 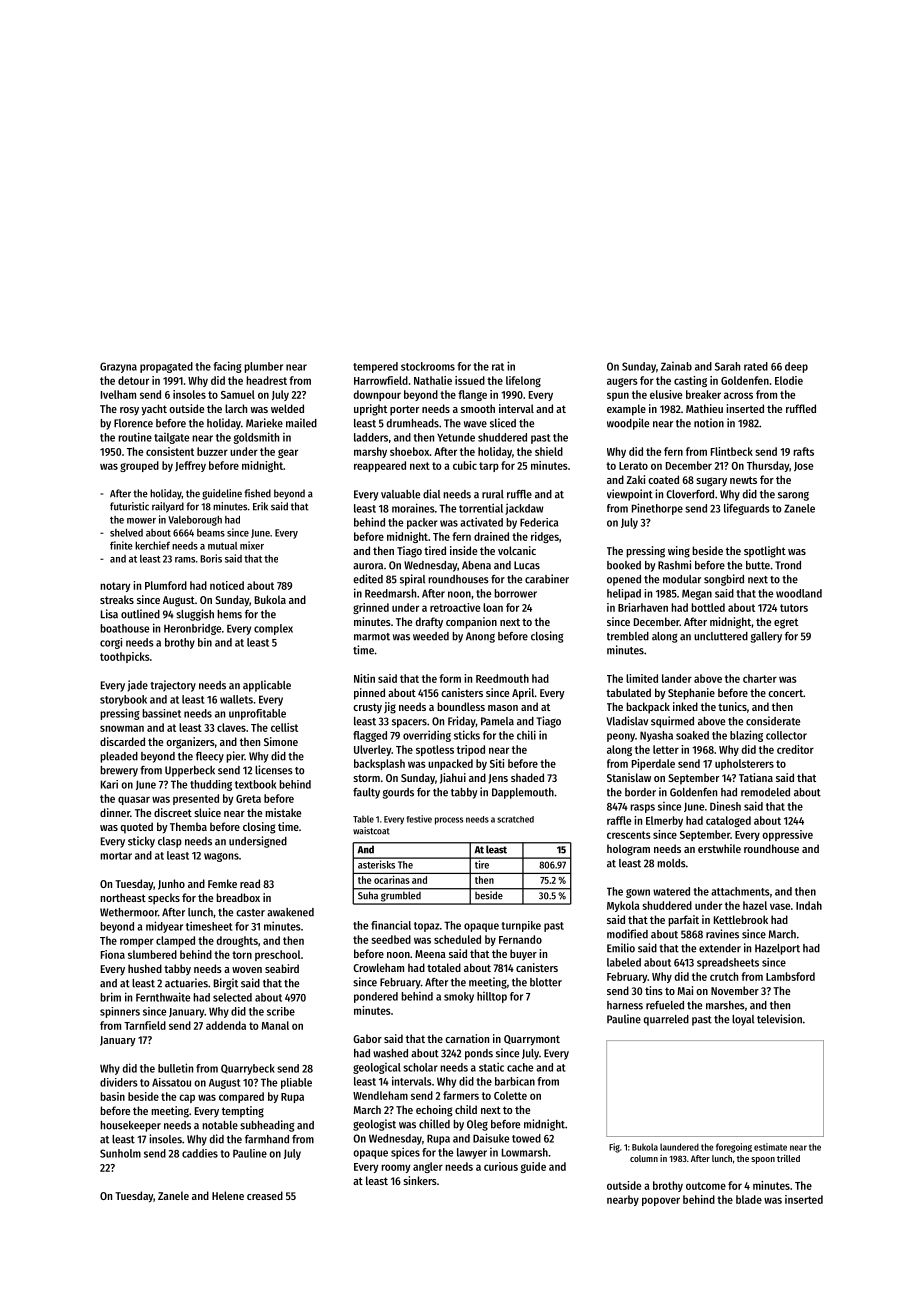 I want to click on torrential, so click(x=481, y=508).
